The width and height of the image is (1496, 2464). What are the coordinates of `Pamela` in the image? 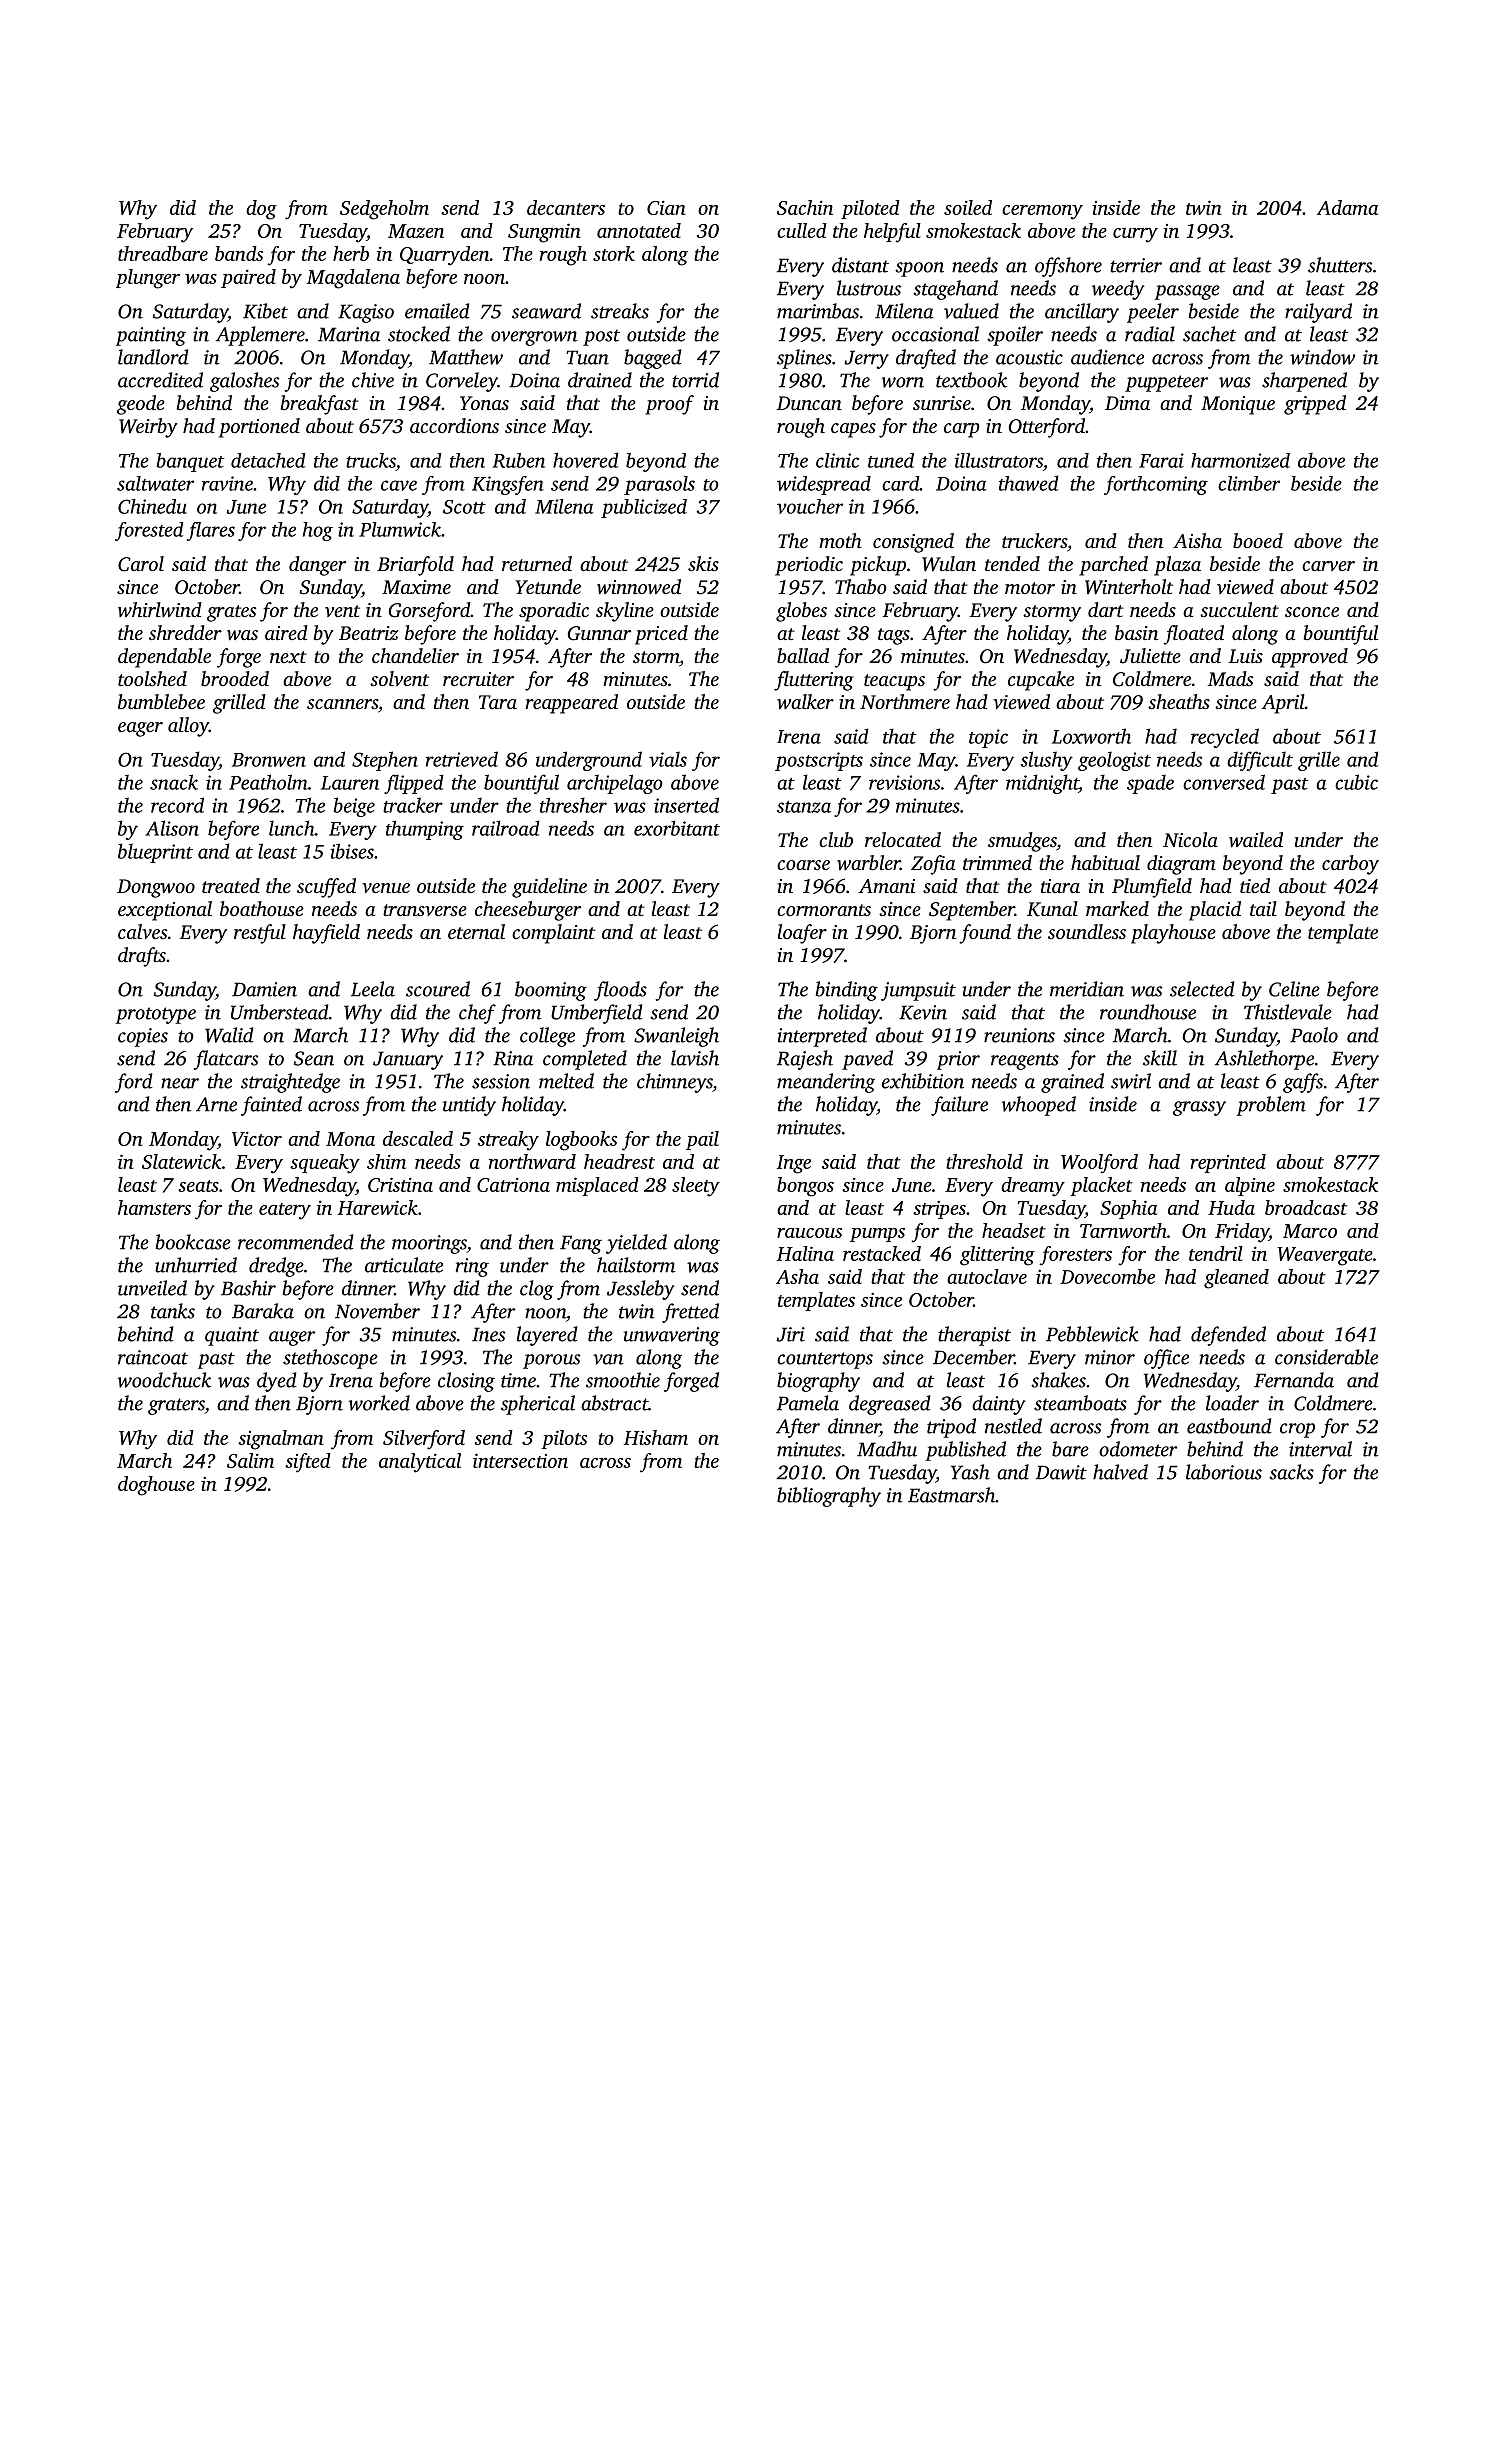 It's located at (808, 1403).
